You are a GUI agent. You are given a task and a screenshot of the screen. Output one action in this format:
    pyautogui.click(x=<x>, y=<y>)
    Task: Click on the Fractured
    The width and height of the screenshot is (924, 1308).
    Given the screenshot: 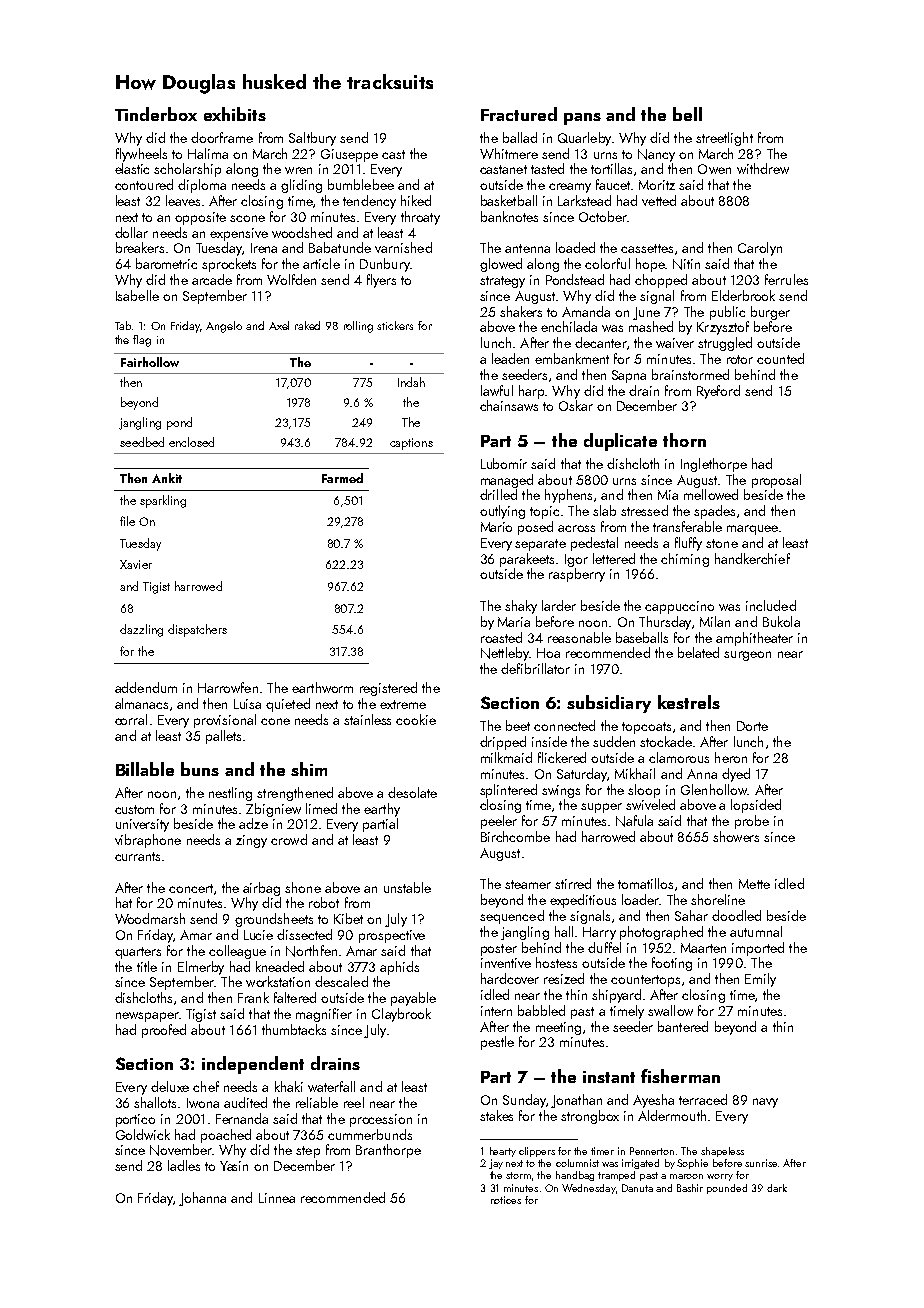 What is the action you would take?
    pyautogui.click(x=519, y=114)
